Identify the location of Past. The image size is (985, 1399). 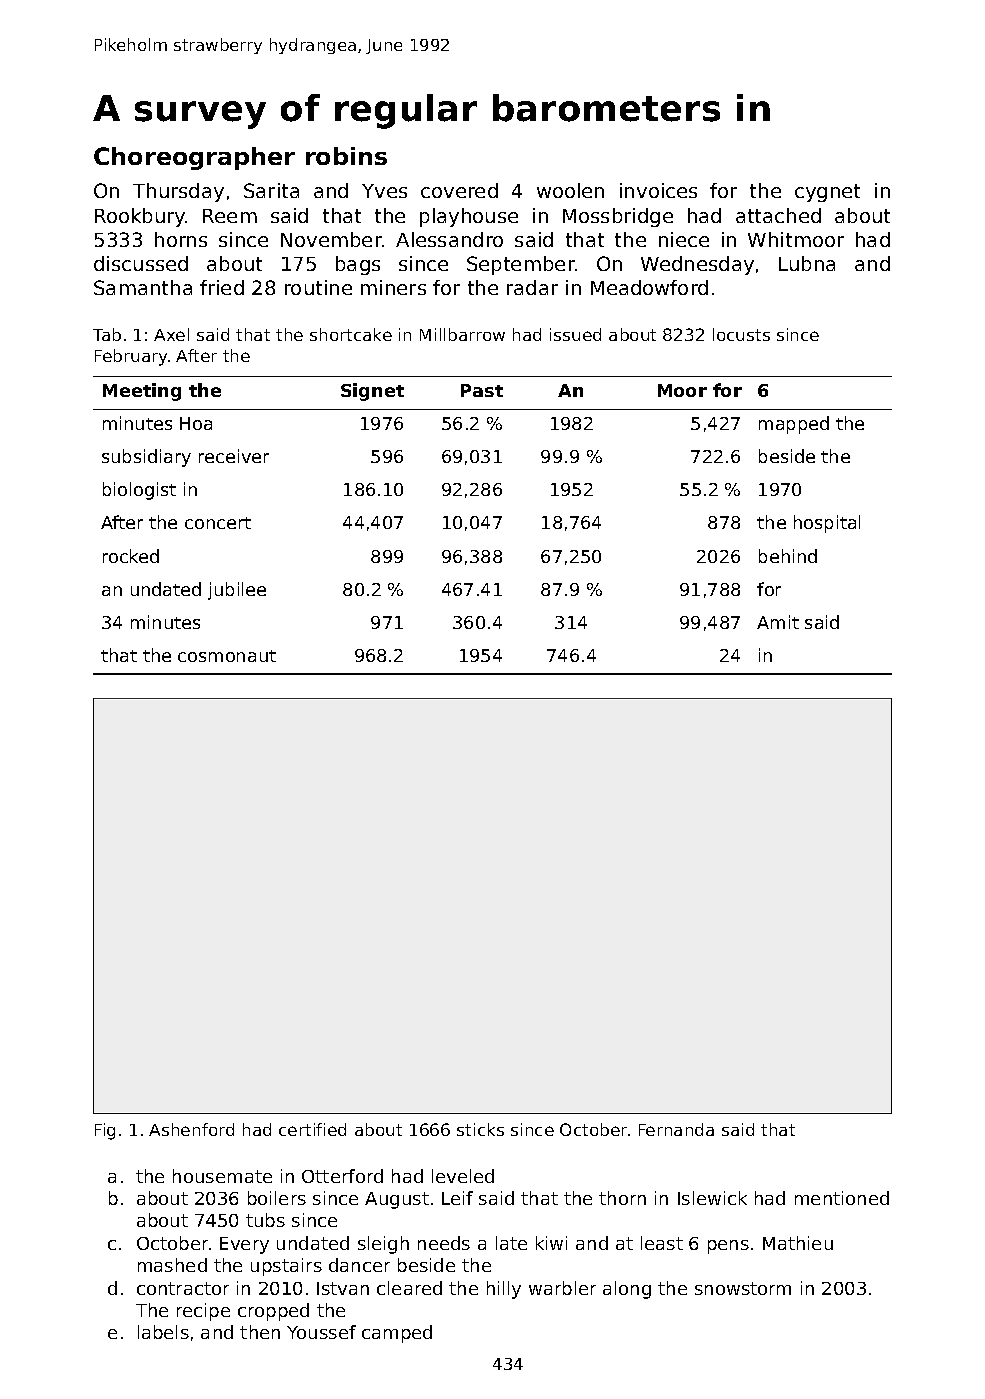
(482, 390).
